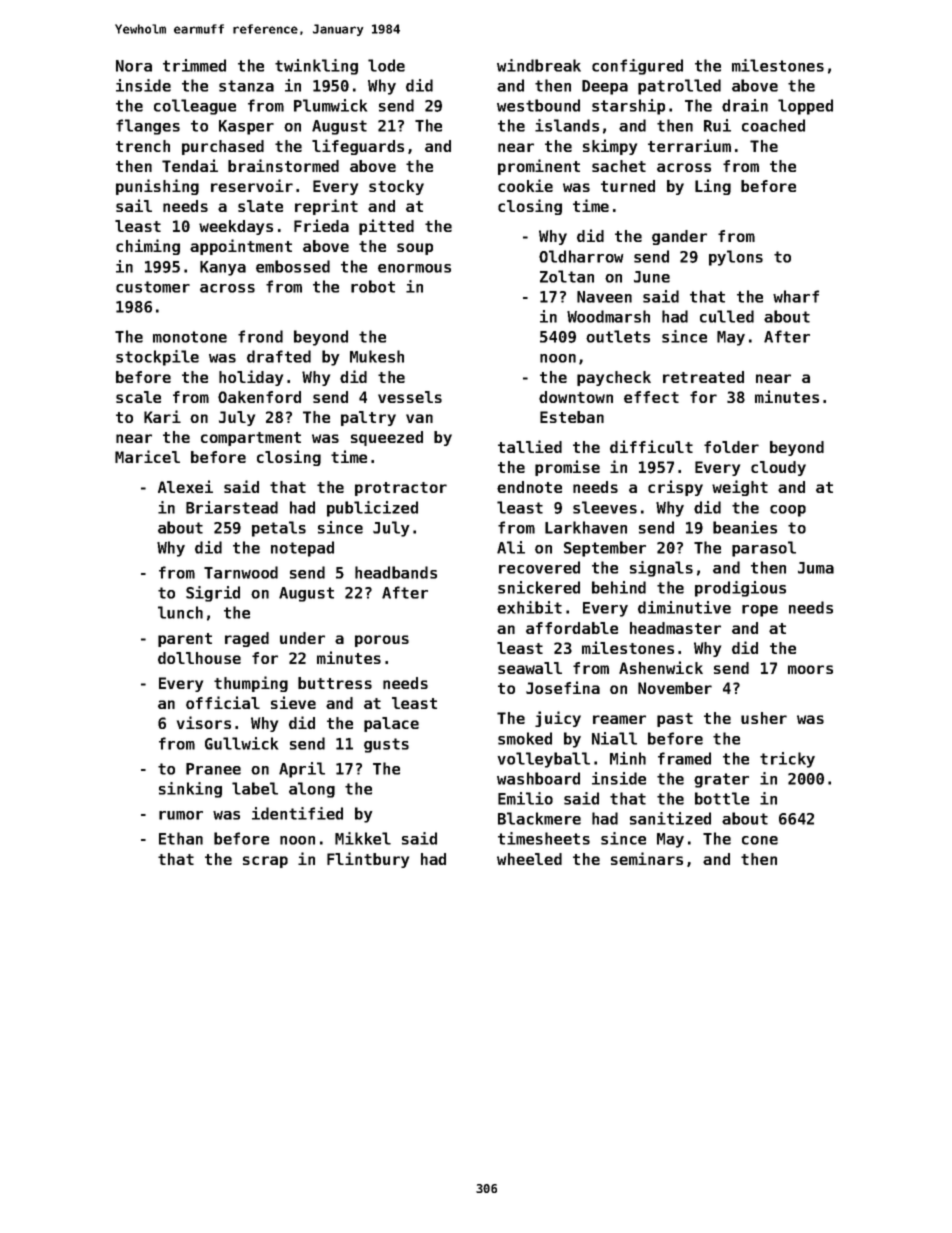  I want to click on porous, so click(382, 641).
